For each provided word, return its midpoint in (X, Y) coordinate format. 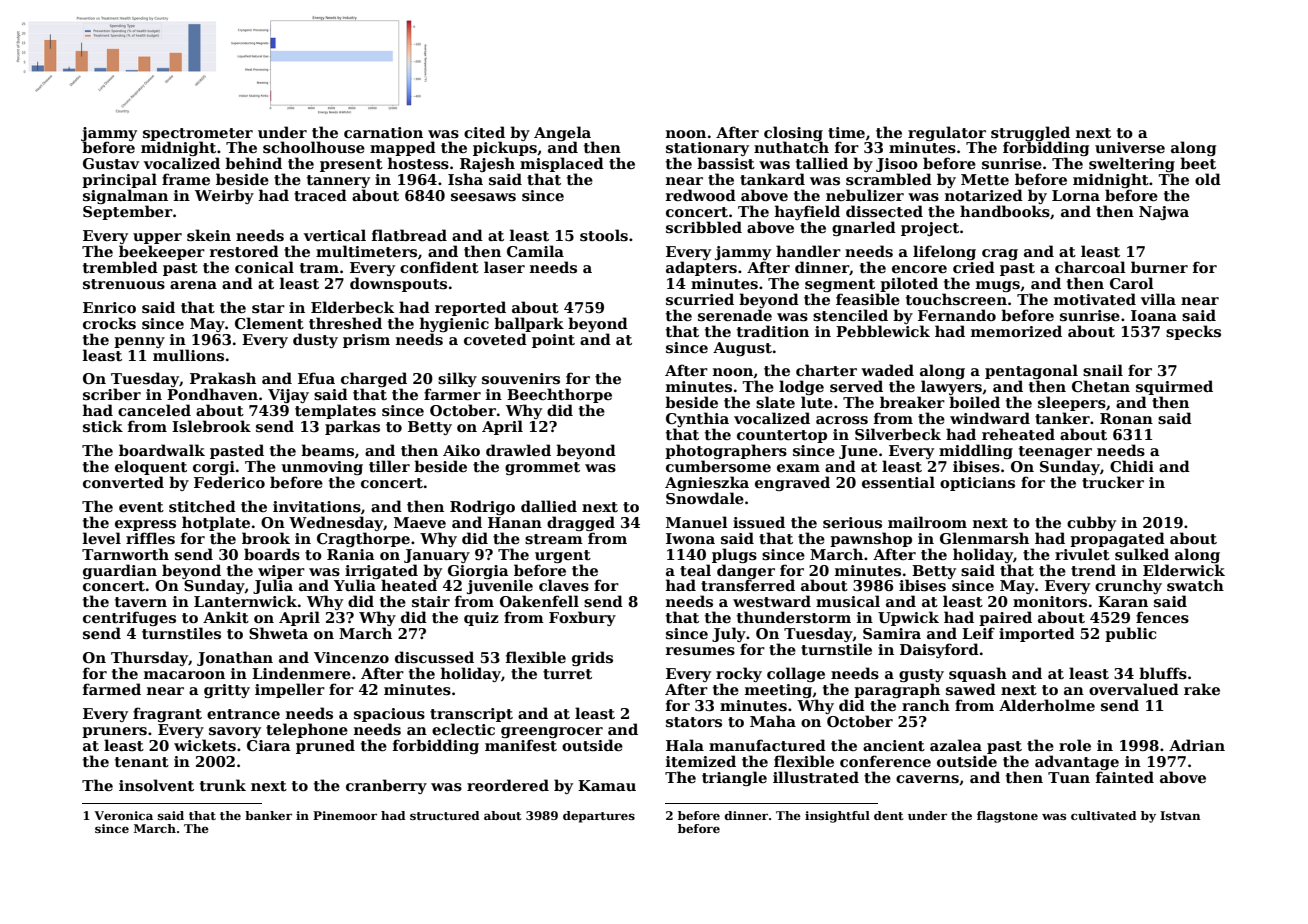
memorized (1016, 331)
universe (1130, 148)
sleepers (1072, 403)
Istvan (1180, 815)
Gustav (111, 164)
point (553, 341)
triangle (734, 778)
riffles (150, 538)
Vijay (288, 396)
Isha (465, 179)
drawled (518, 450)
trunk (223, 785)
